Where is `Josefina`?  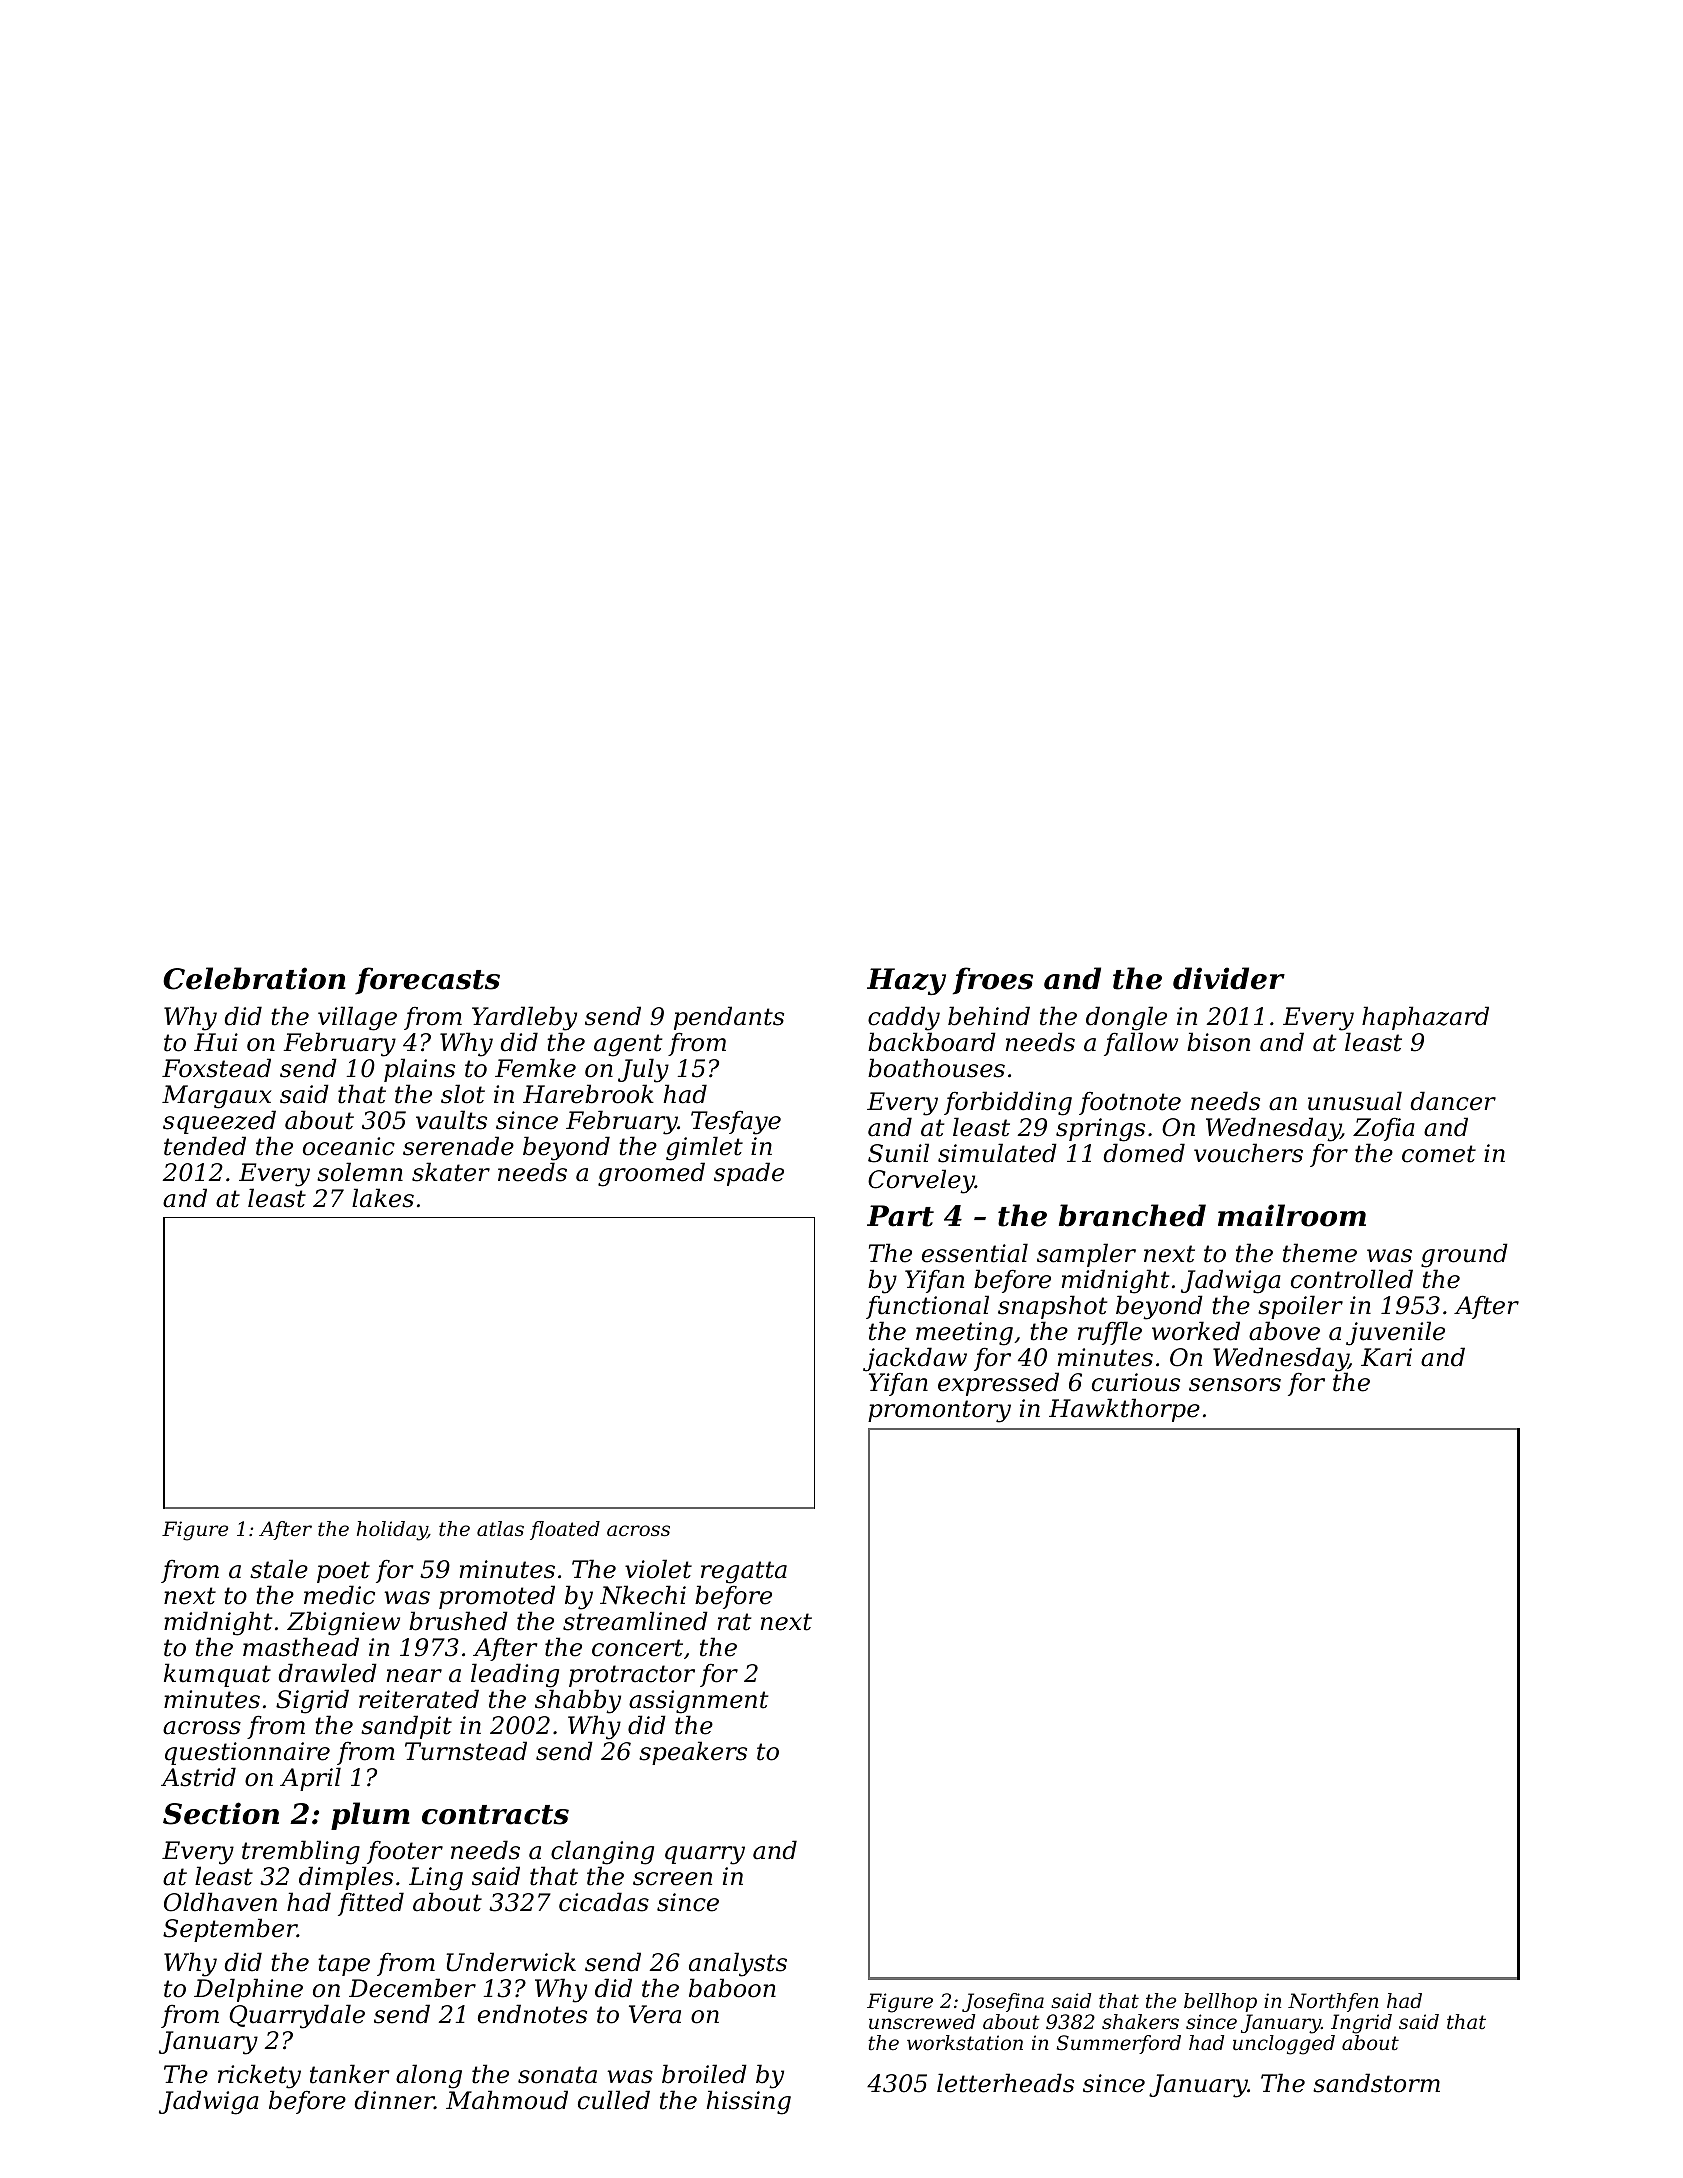 Josefina is located at coordinates (1003, 2002).
